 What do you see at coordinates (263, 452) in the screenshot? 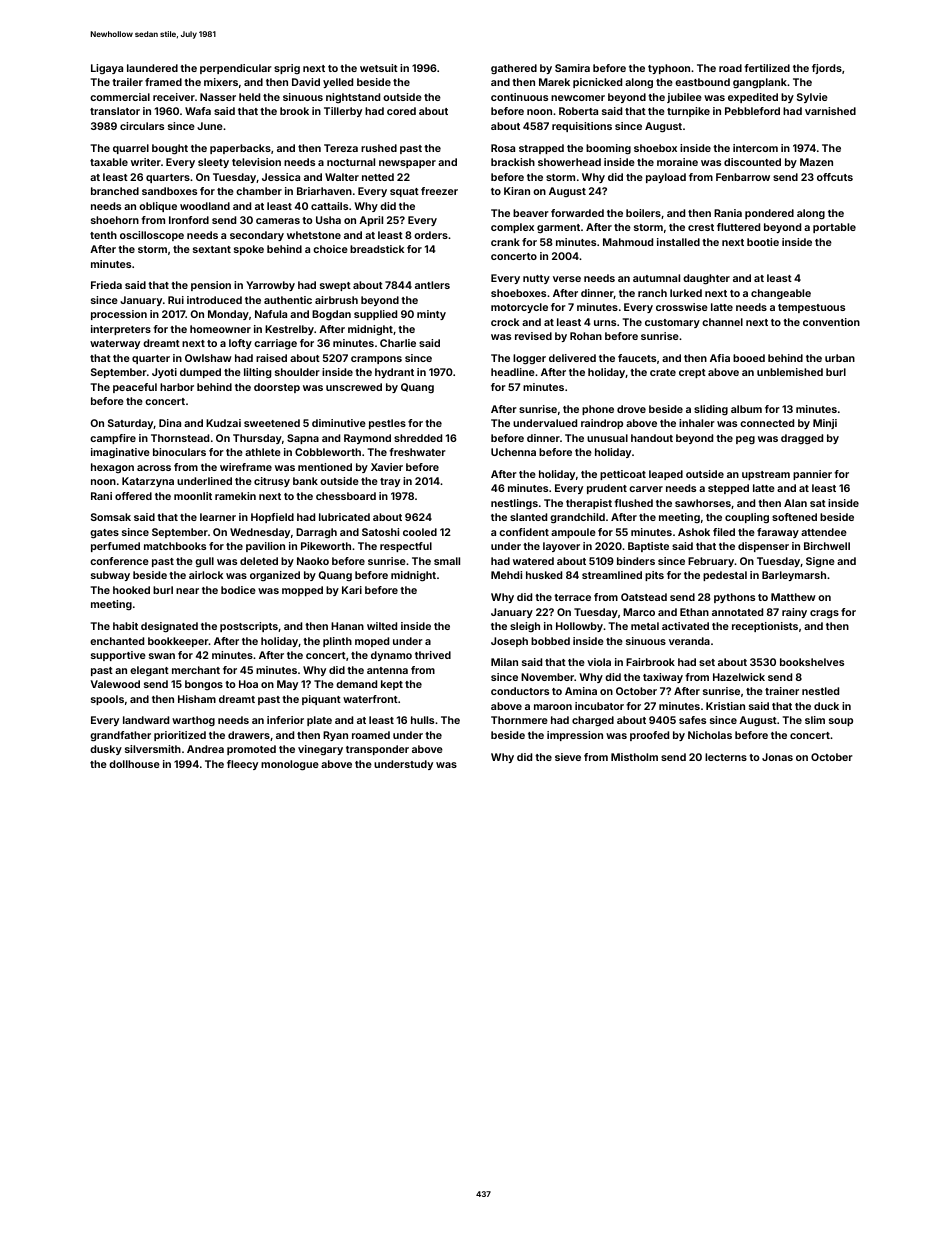
I see `athlete` at bounding box center [263, 452].
